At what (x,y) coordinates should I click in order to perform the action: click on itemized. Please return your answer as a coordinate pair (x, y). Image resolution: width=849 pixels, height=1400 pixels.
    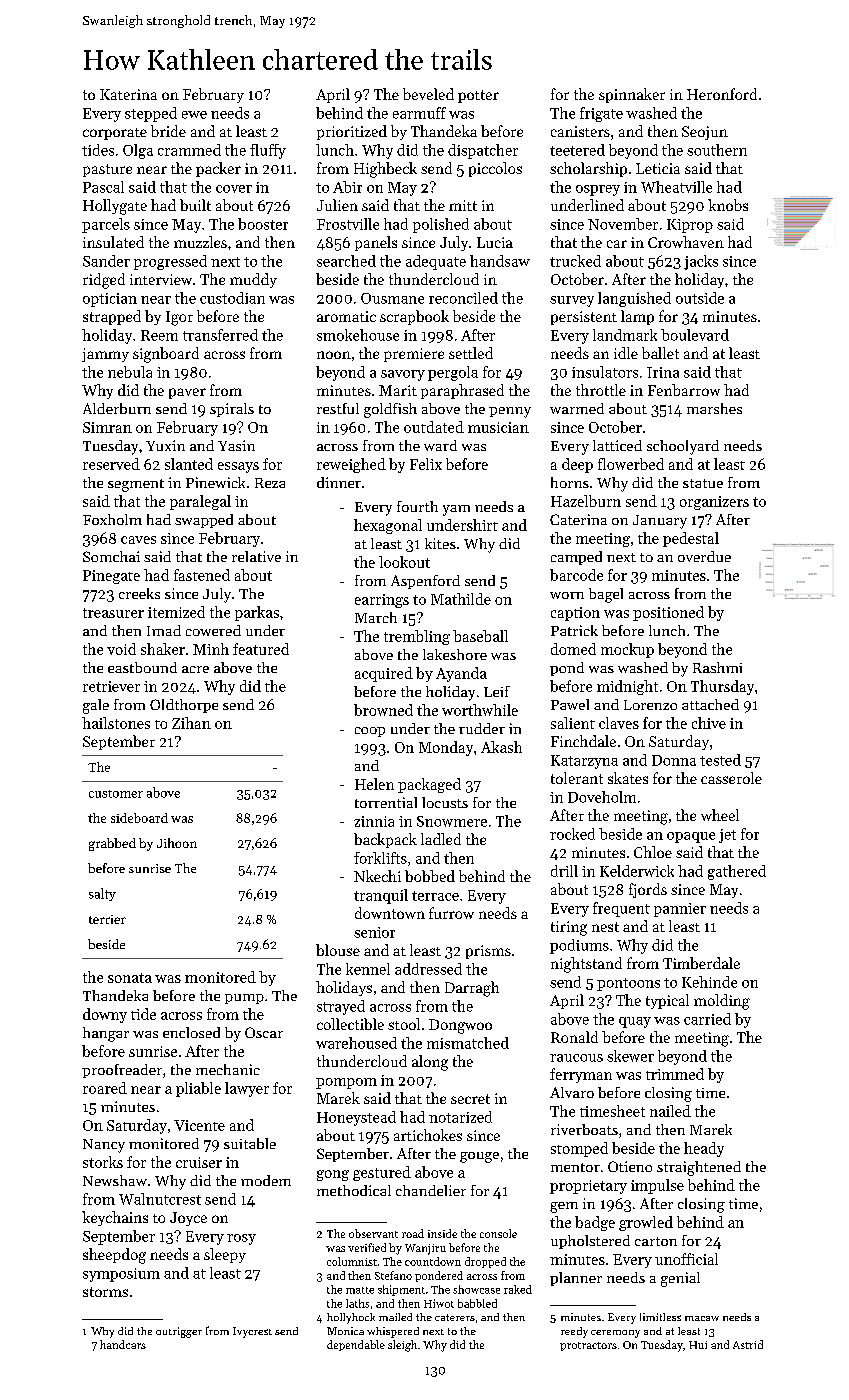
    Looking at the image, I should click on (176, 612).
